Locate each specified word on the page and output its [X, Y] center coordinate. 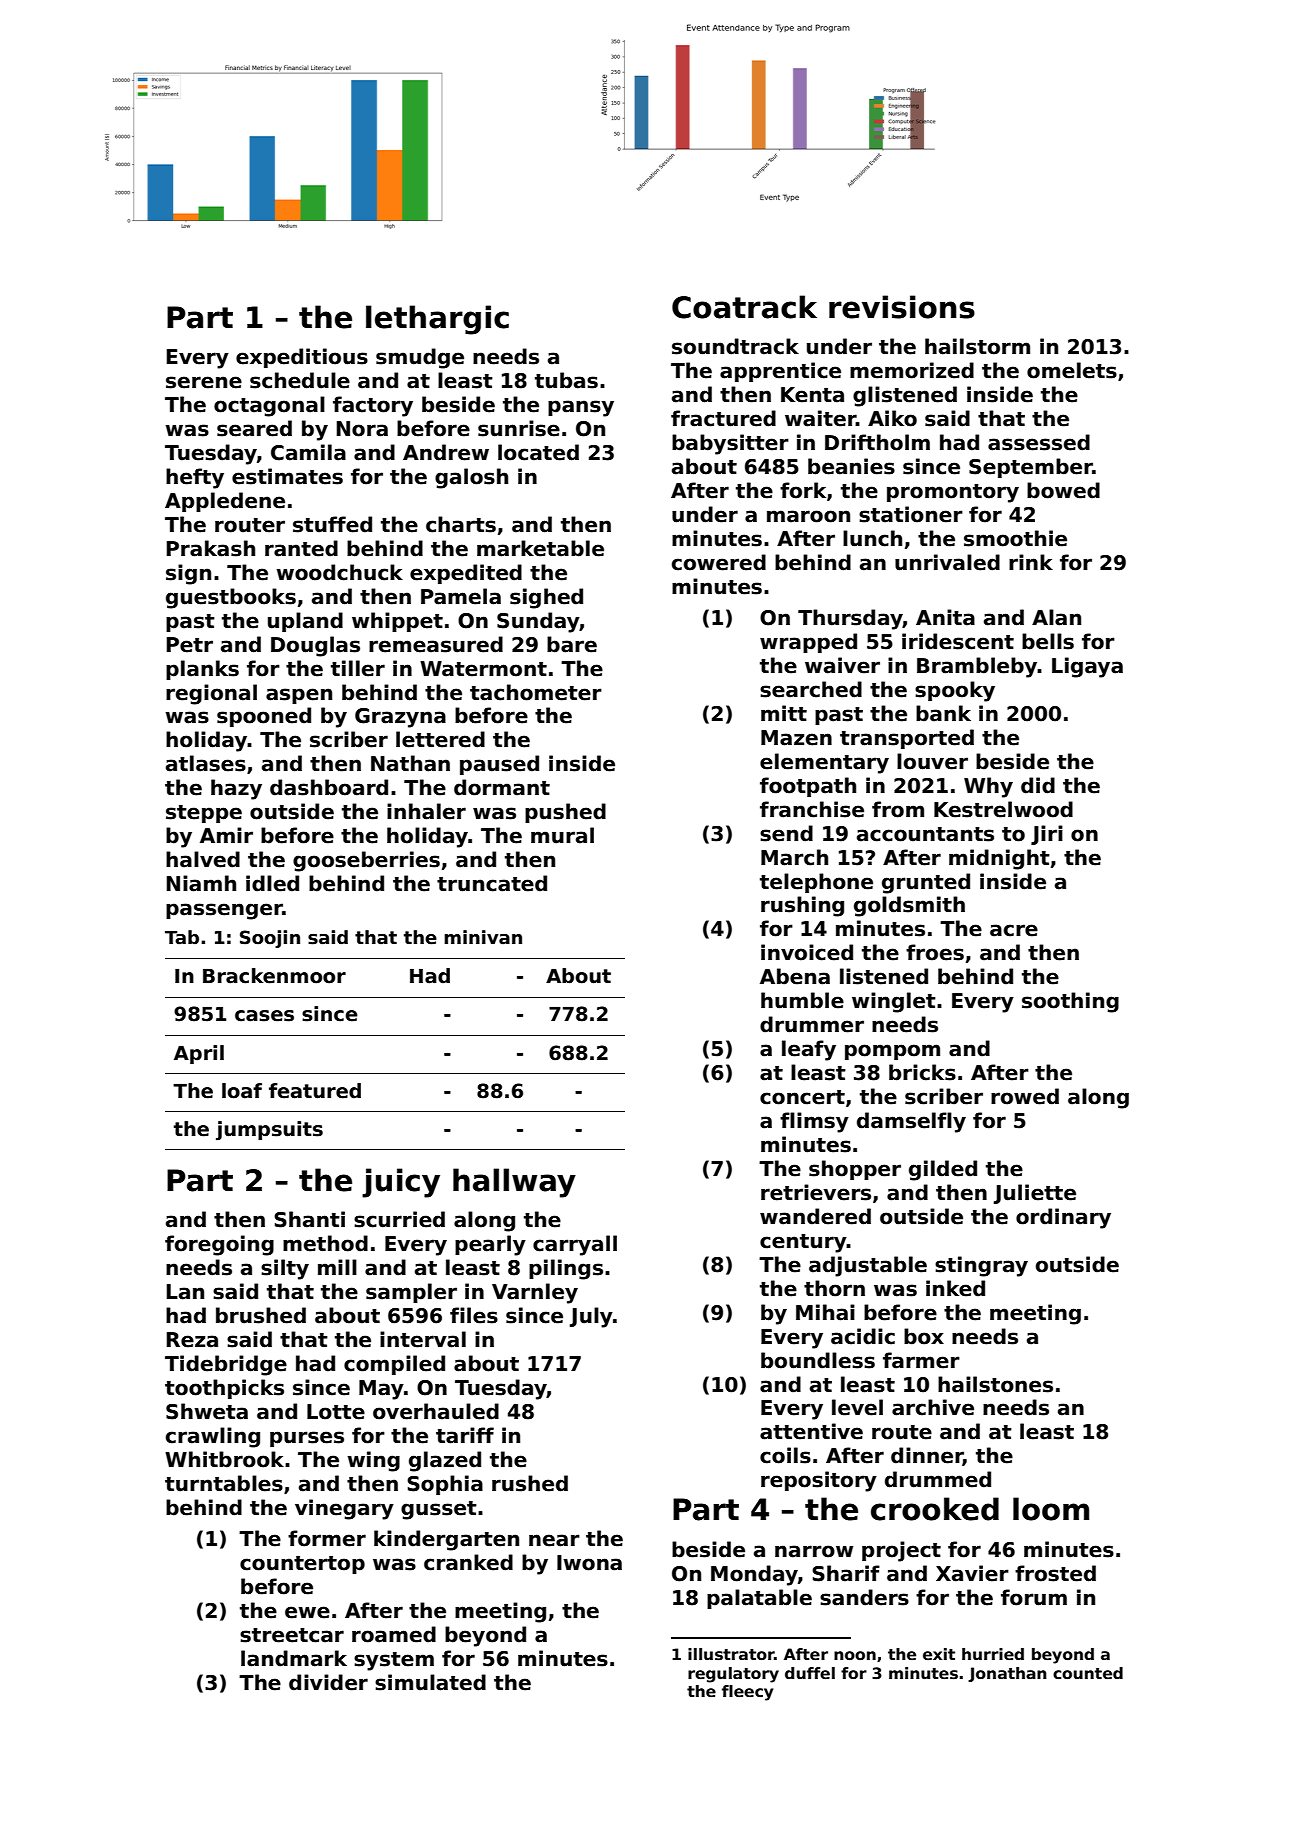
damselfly [911, 1122]
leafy [809, 1050]
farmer [921, 1360]
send [786, 833]
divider [328, 1682]
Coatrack [744, 307]
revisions [902, 307]
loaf [242, 1091]
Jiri [1047, 835]
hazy [236, 789]
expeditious [302, 358]
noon [855, 1655]
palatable [759, 1599]
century [803, 1243]
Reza [192, 1340]
